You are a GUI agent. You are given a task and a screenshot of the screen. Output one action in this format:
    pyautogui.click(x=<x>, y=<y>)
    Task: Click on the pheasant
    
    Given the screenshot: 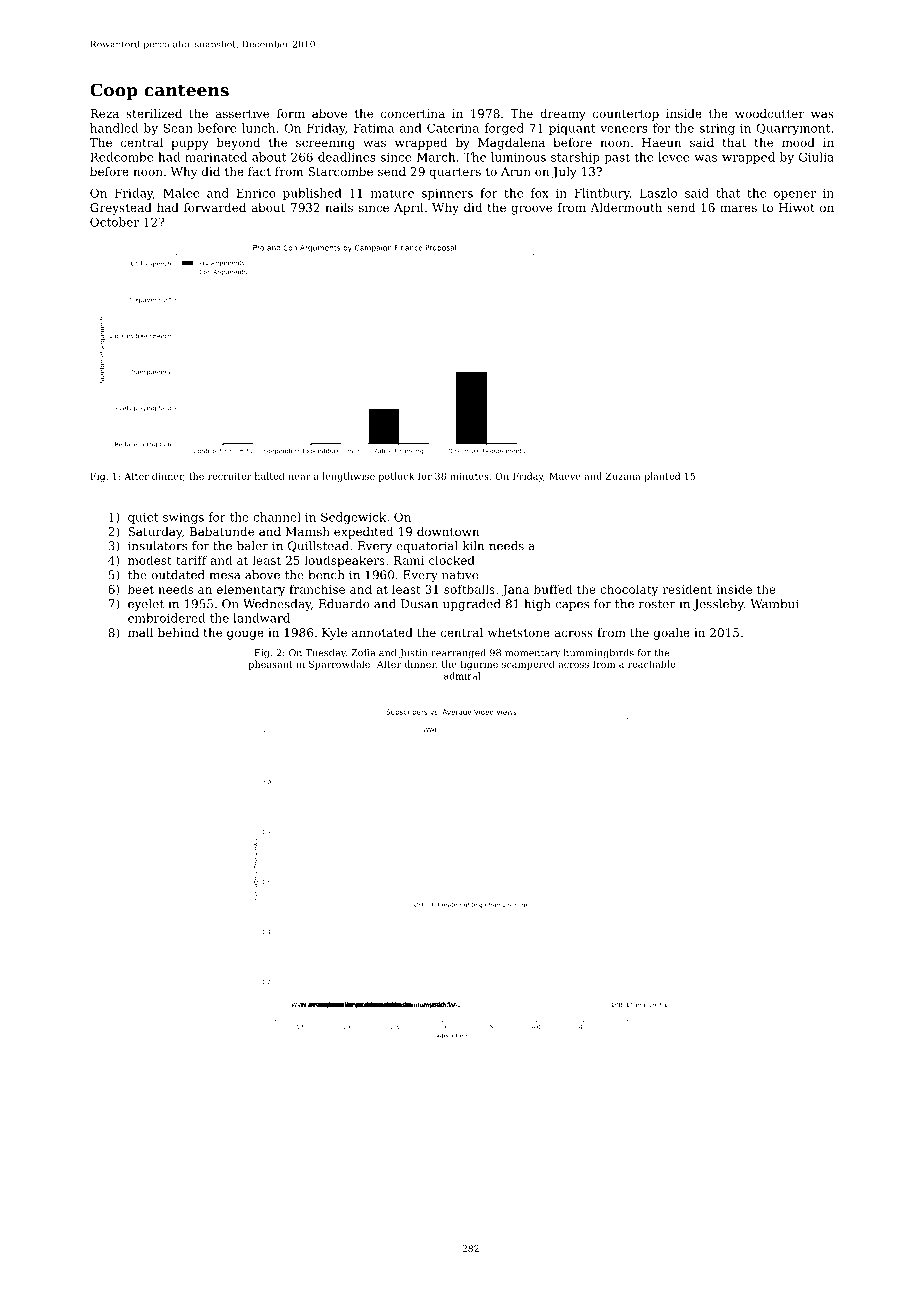 What is the action you would take?
    pyautogui.click(x=271, y=665)
